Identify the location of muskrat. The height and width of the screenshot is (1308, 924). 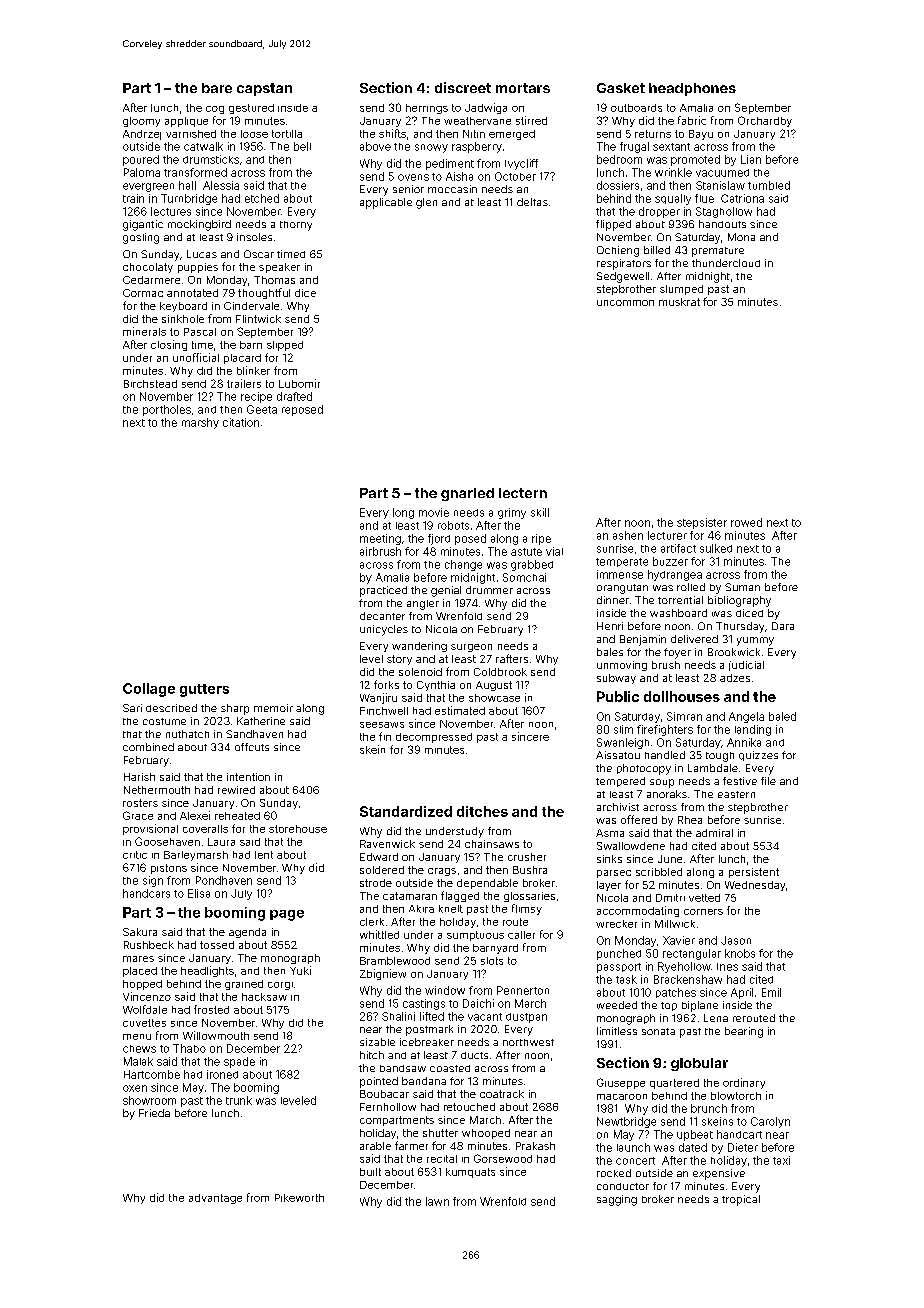
(679, 302).
